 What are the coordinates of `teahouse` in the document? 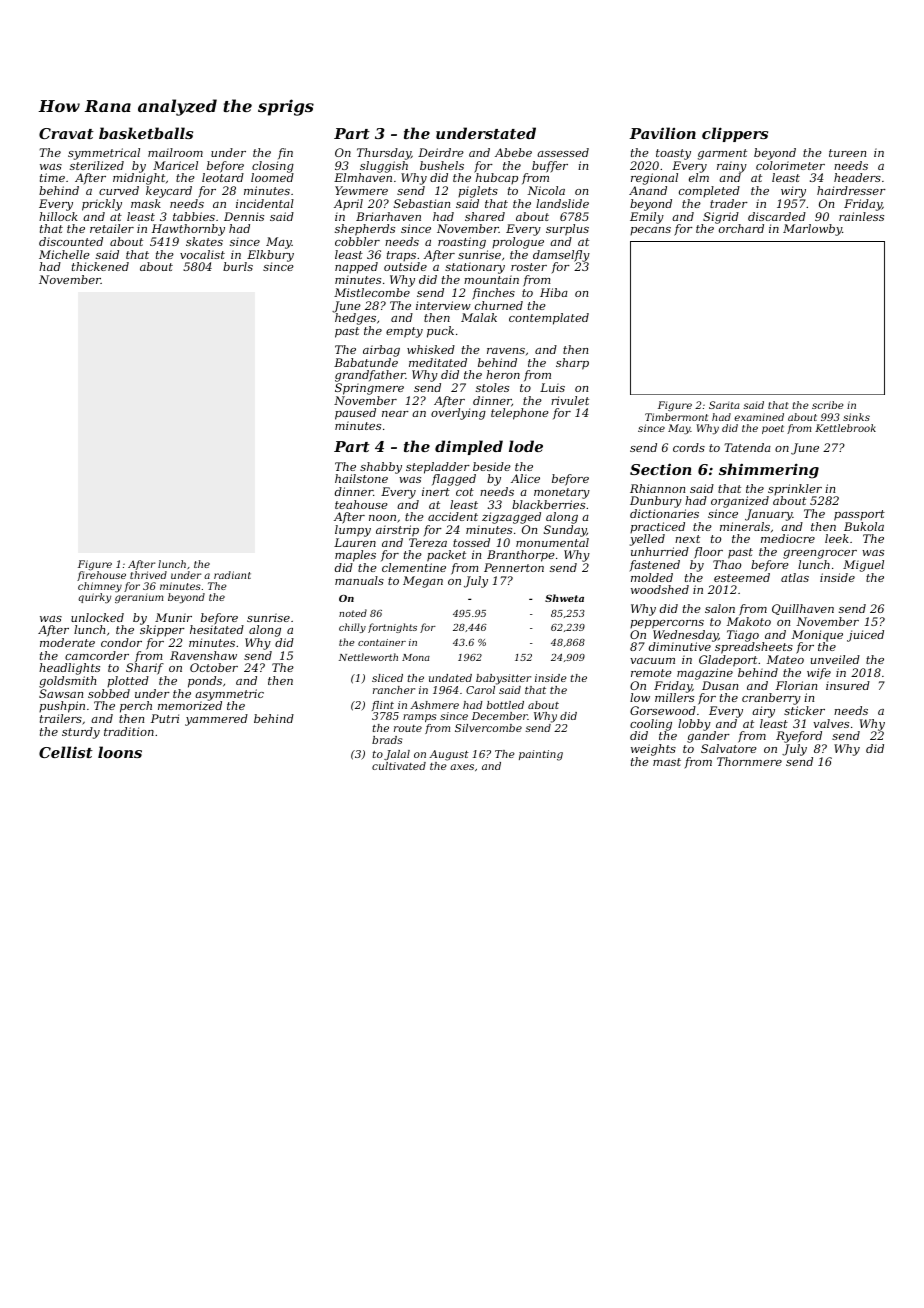 It's located at (361, 504).
